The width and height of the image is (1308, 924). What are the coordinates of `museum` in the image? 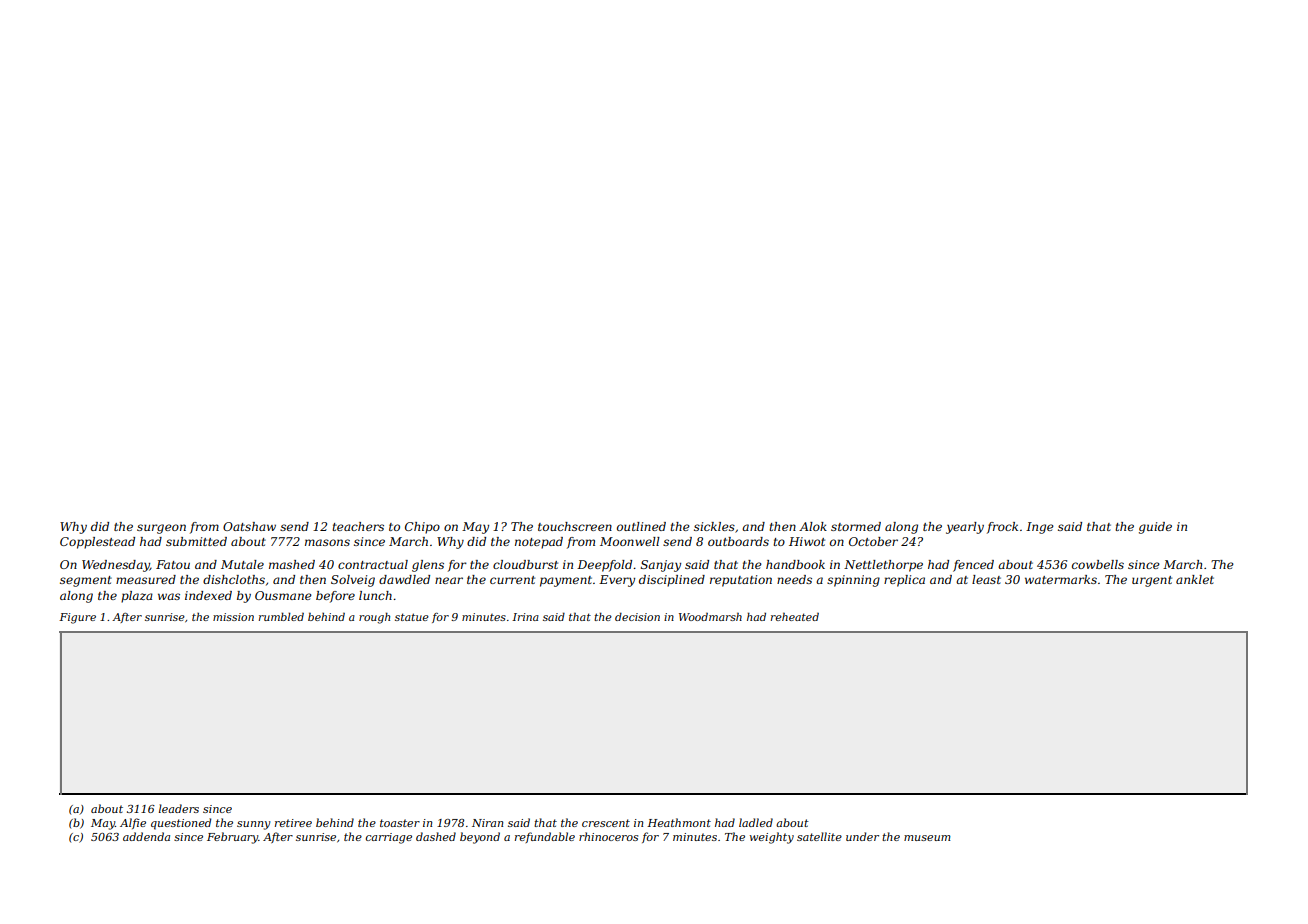 It's located at (927, 838).
